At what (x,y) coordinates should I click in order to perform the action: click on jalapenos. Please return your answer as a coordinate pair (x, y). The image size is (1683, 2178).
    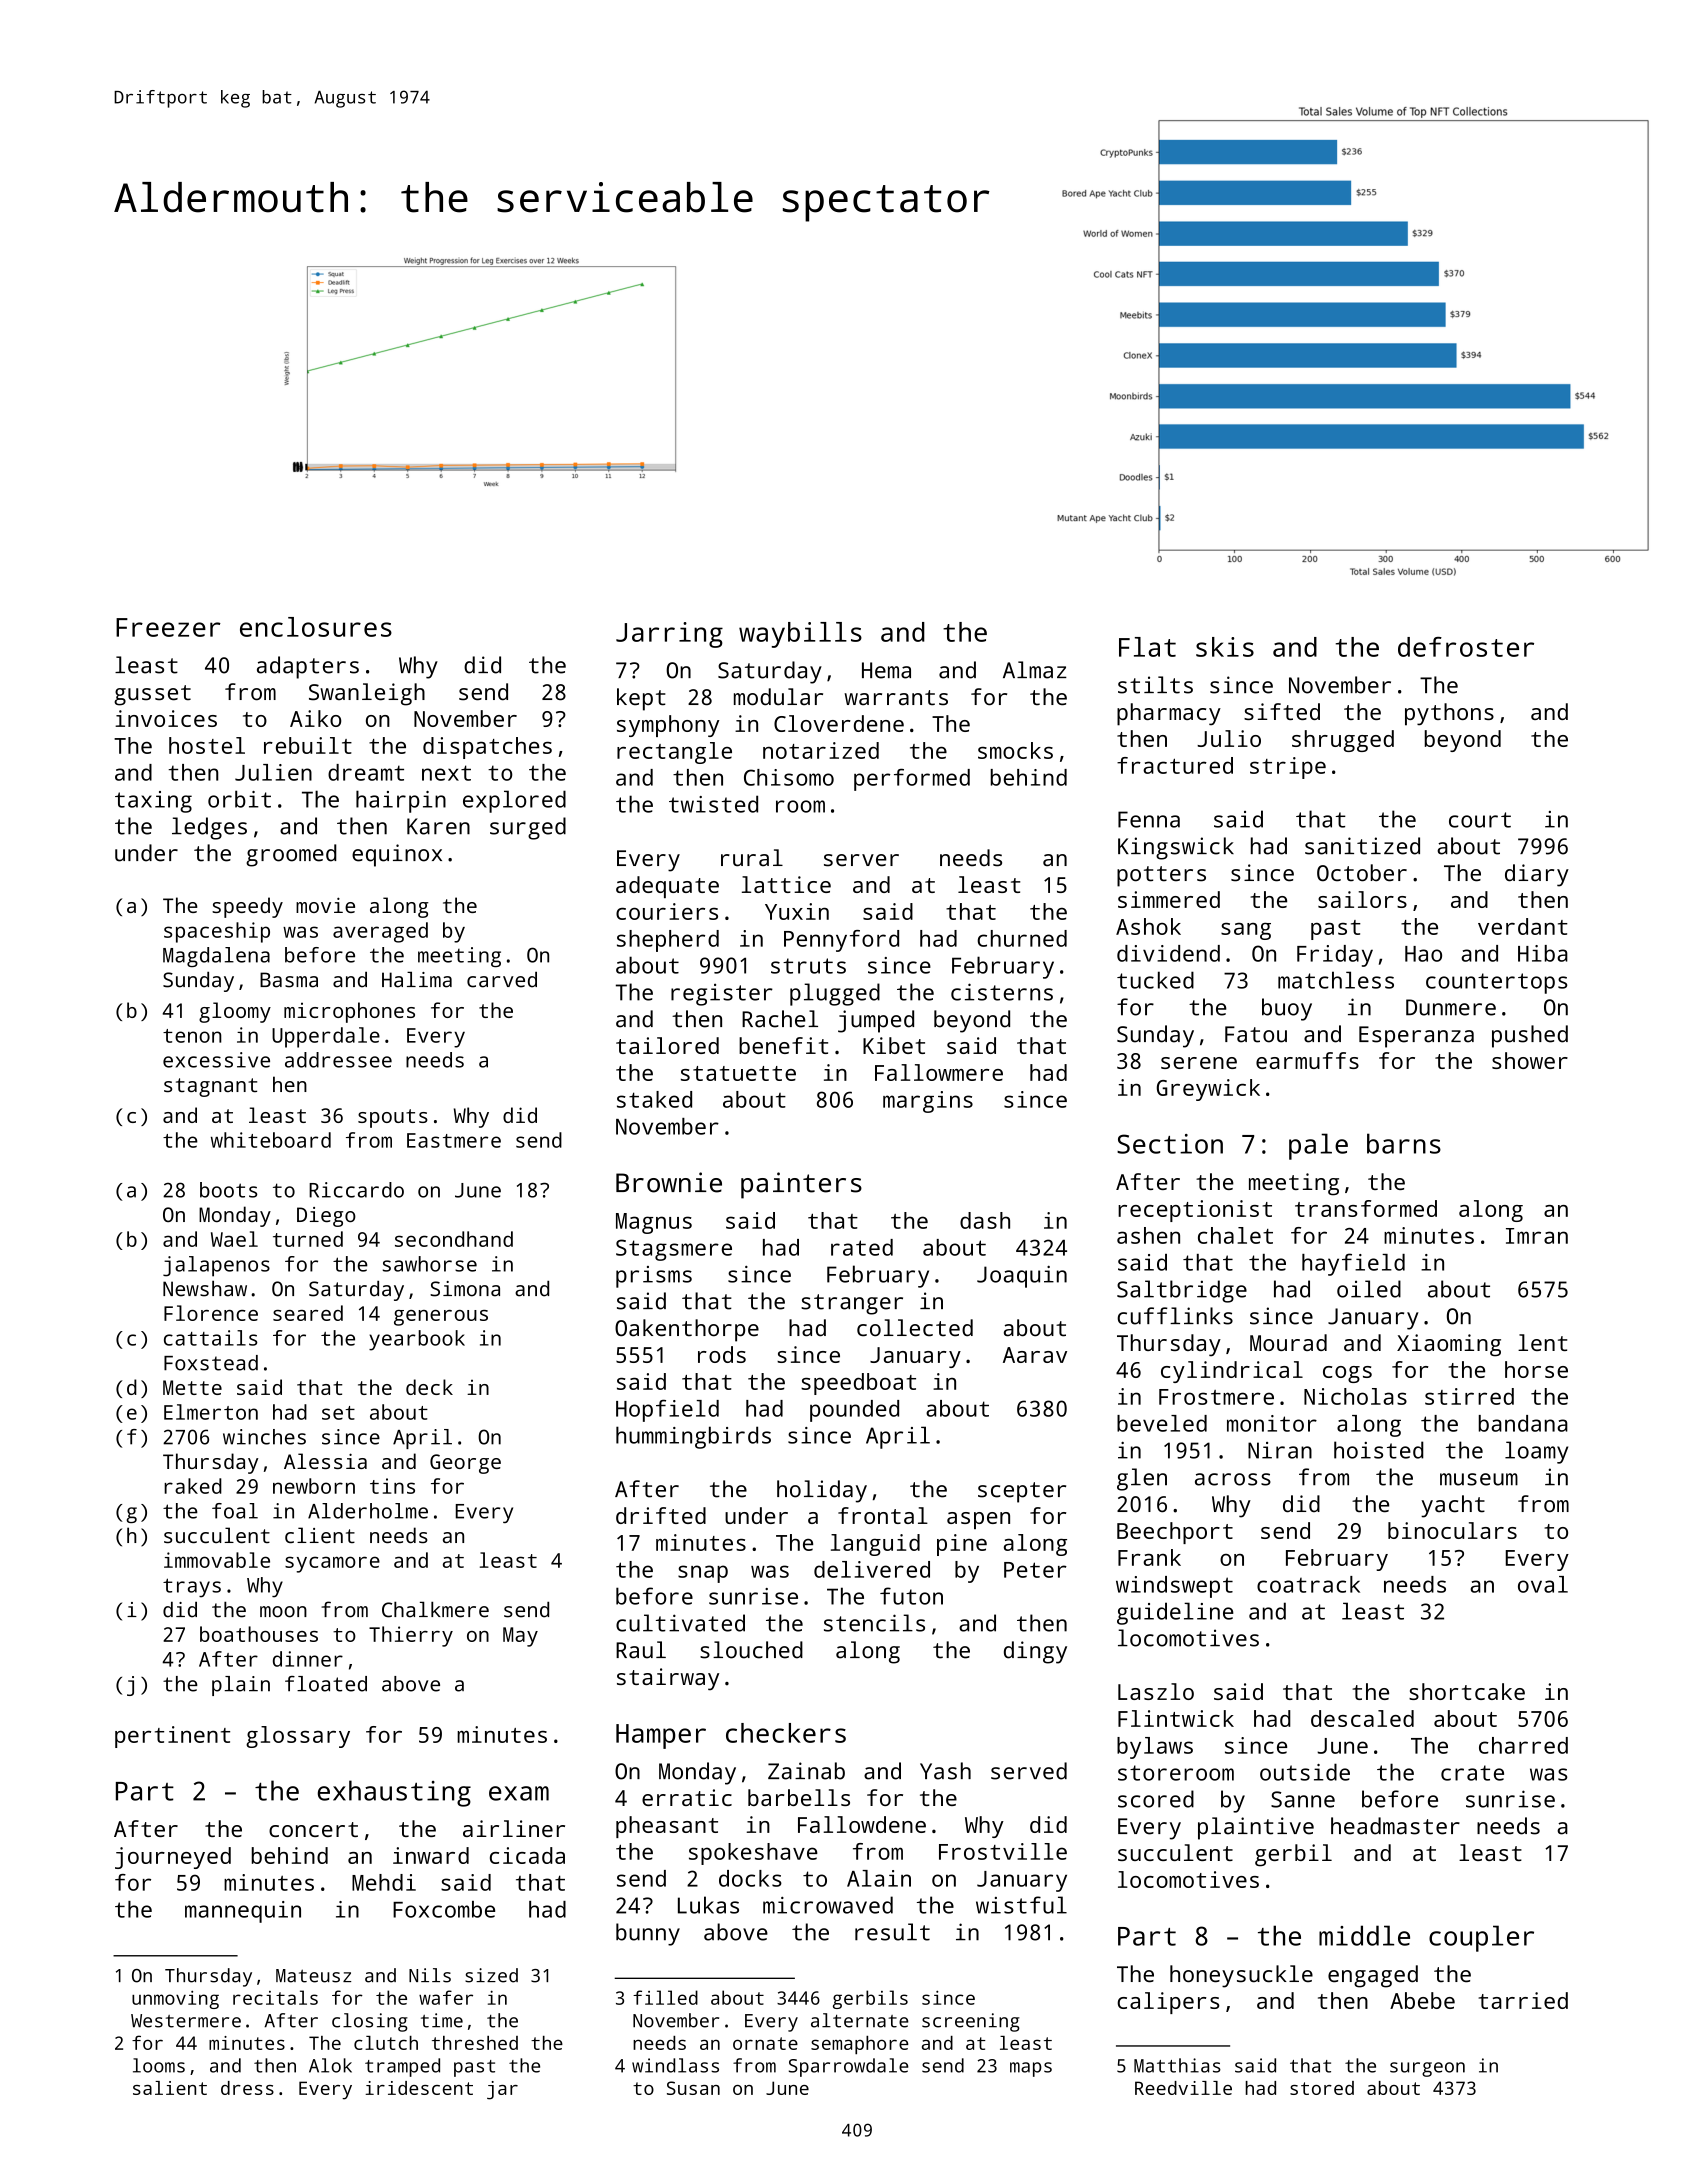
    Looking at the image, I should click on (216, 1266).
